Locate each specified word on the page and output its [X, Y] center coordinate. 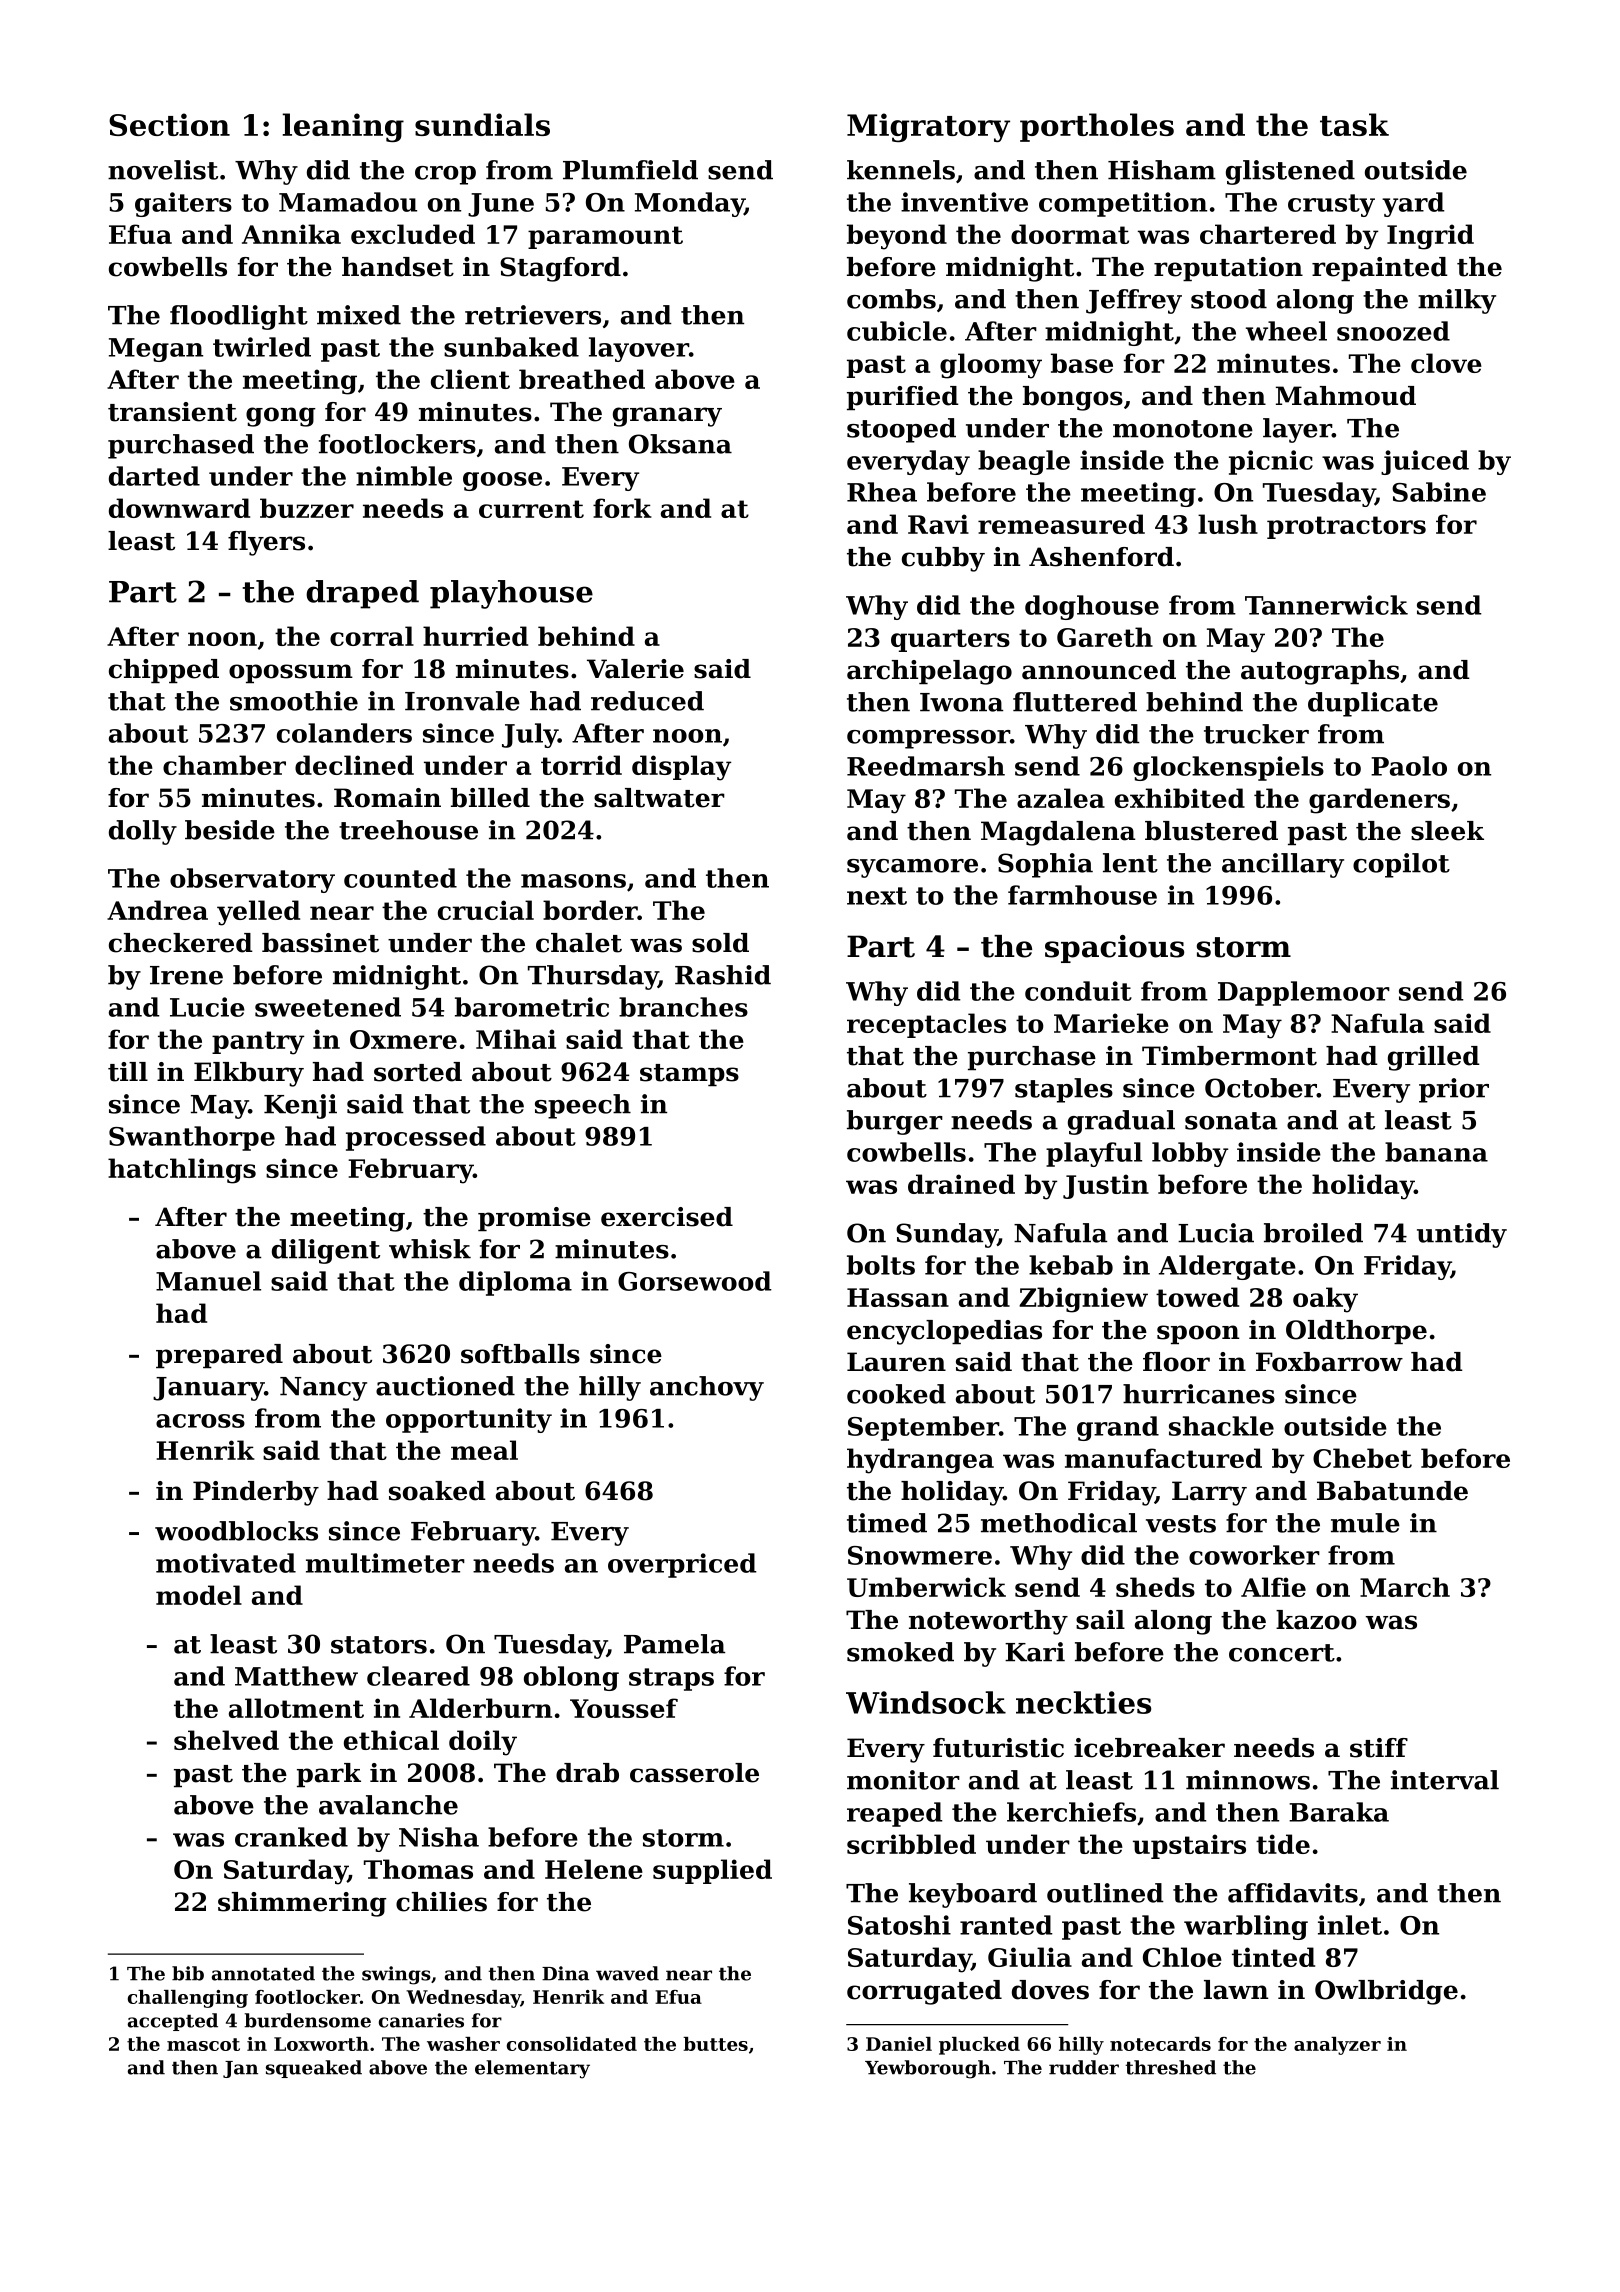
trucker [1256, 734]
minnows [1248, 1780]
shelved [226, 1740]
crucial [486, 910]
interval [1445, 1780]
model [199, 1595]
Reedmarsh [926, 766]
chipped [164, 671]
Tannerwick [1326, 605]
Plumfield [630, 170]
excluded [413, 234]
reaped [895, 1814]
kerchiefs [1071, 1812]
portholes [1097, 127]
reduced [647, 701]
